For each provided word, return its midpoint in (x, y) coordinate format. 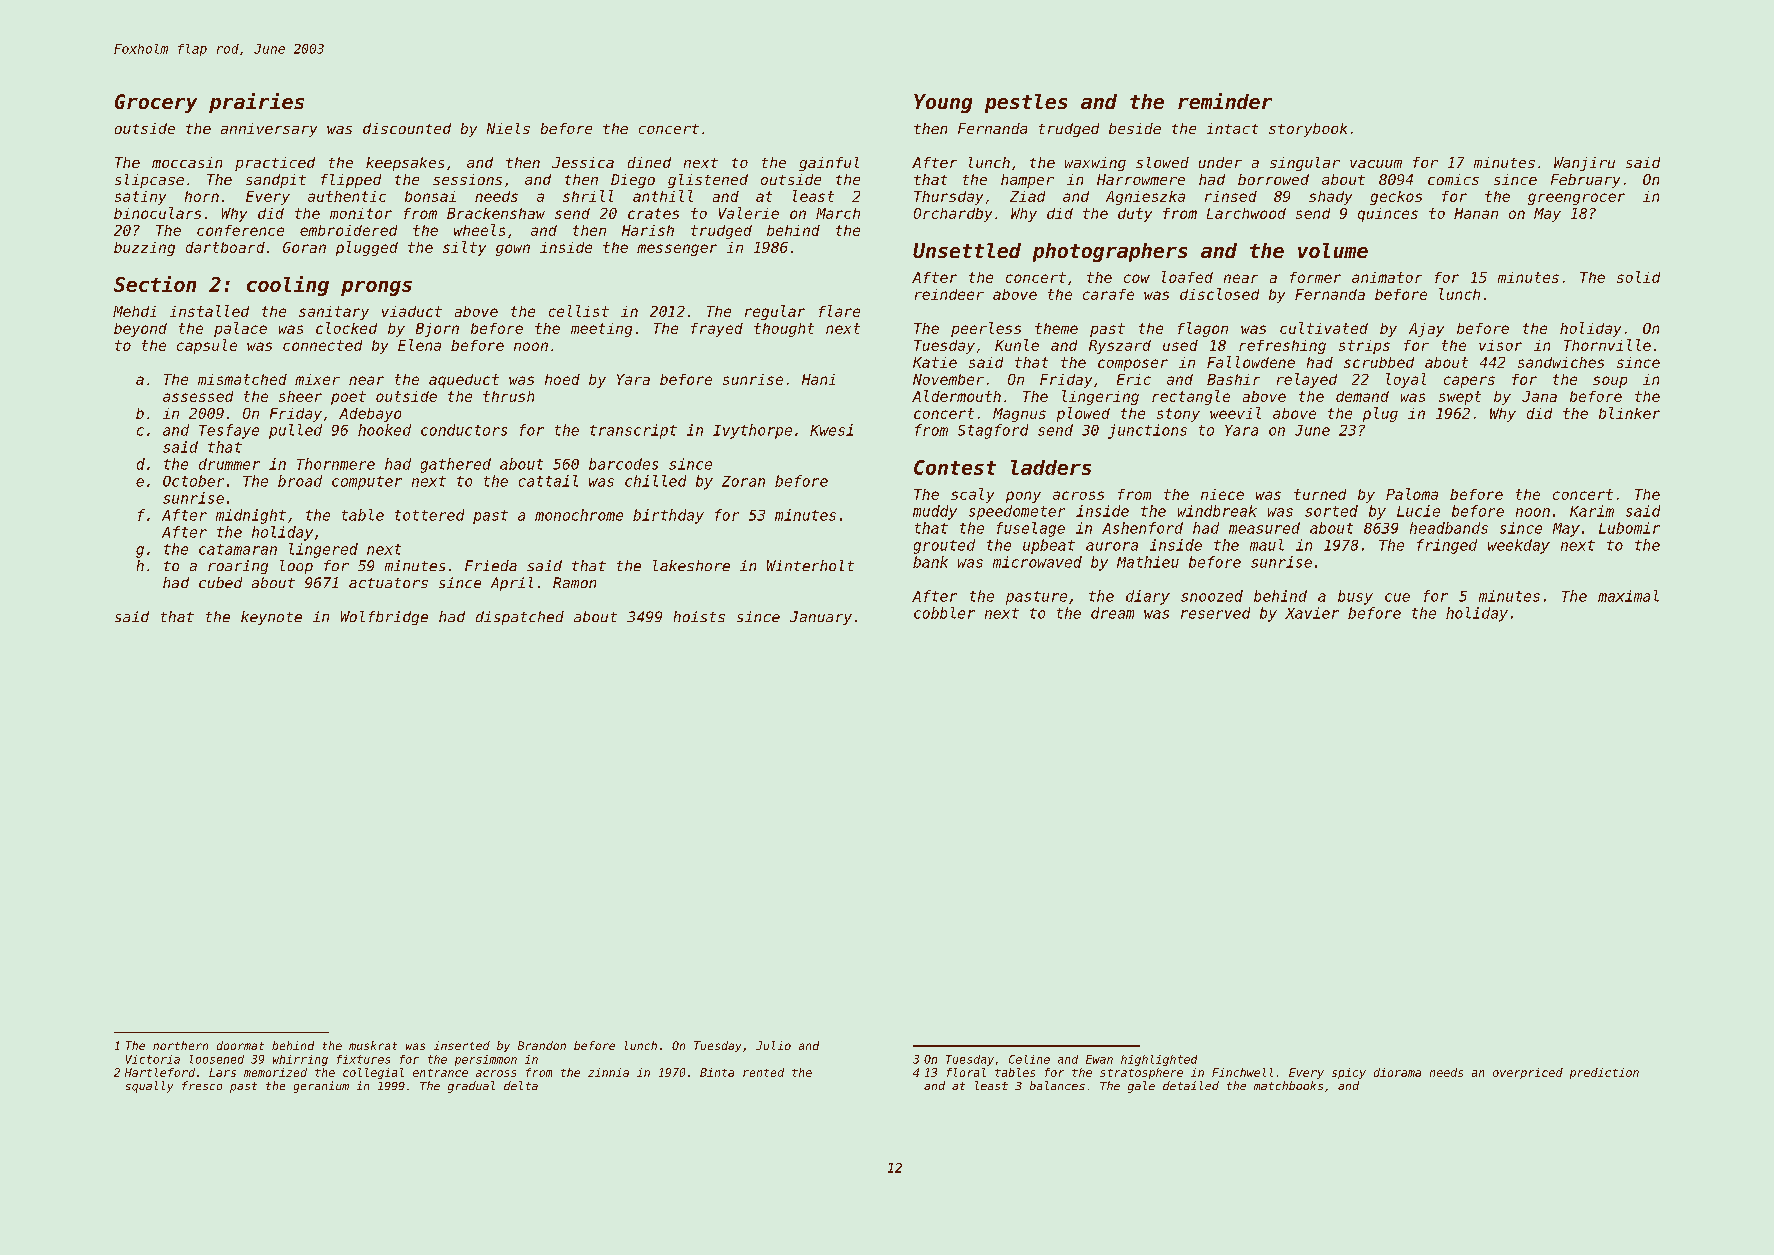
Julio (773, 1045)
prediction (1604, 1073)
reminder (1225, 101)
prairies (256, 103)
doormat (240, 1045)
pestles (1026, 103)
